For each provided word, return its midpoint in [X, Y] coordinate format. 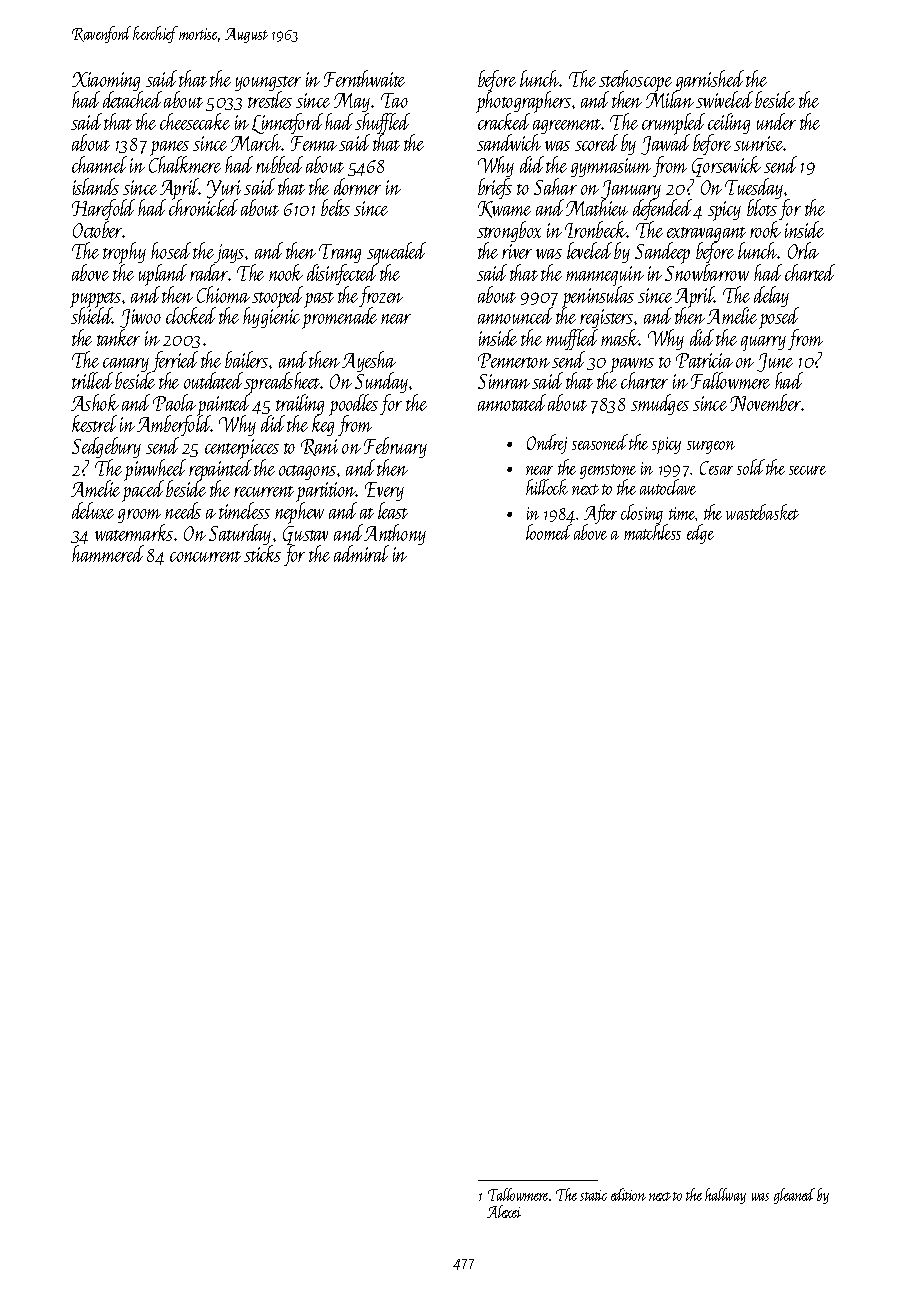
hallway [725, 1196]
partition [326, 492]
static [593, 1195]
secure [807, 470]
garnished [710, 80]
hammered [108, 553]
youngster [268, 83]
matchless [652, 532]
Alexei [504, 1211]
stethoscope [635, 81]
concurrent [205, 556]
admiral [361, 553]
